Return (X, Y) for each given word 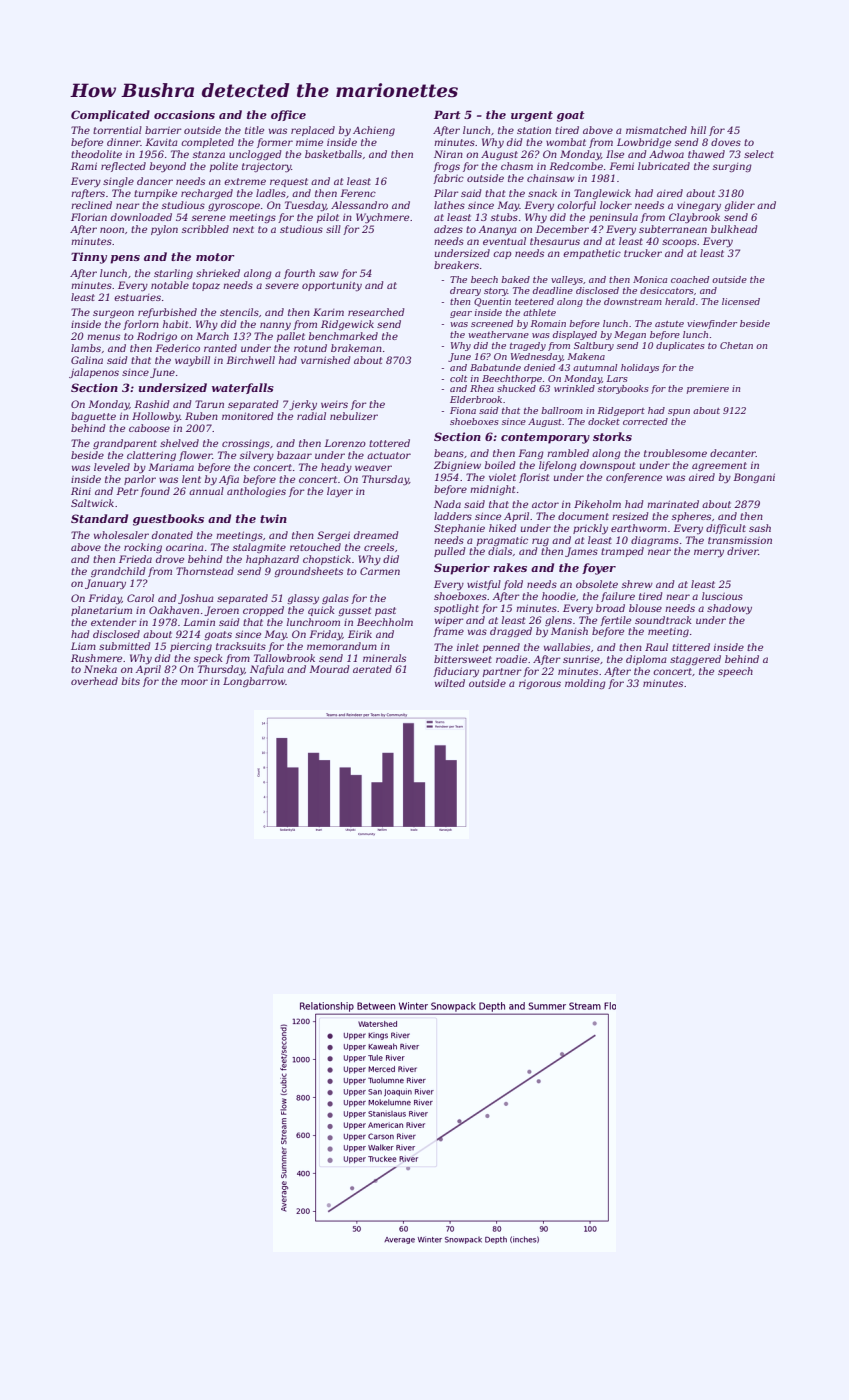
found (155, 492)
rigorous (540, 684)
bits (131, 681)
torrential (117, 130)
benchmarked (343, 336)
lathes (449, 205)
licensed (741, 301)
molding (585, 684)
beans (449, 453)
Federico (177, 348)
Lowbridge (644, 143)
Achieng (374, 131)
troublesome (675, 453)
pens (125, 259)
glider (739, 206)
